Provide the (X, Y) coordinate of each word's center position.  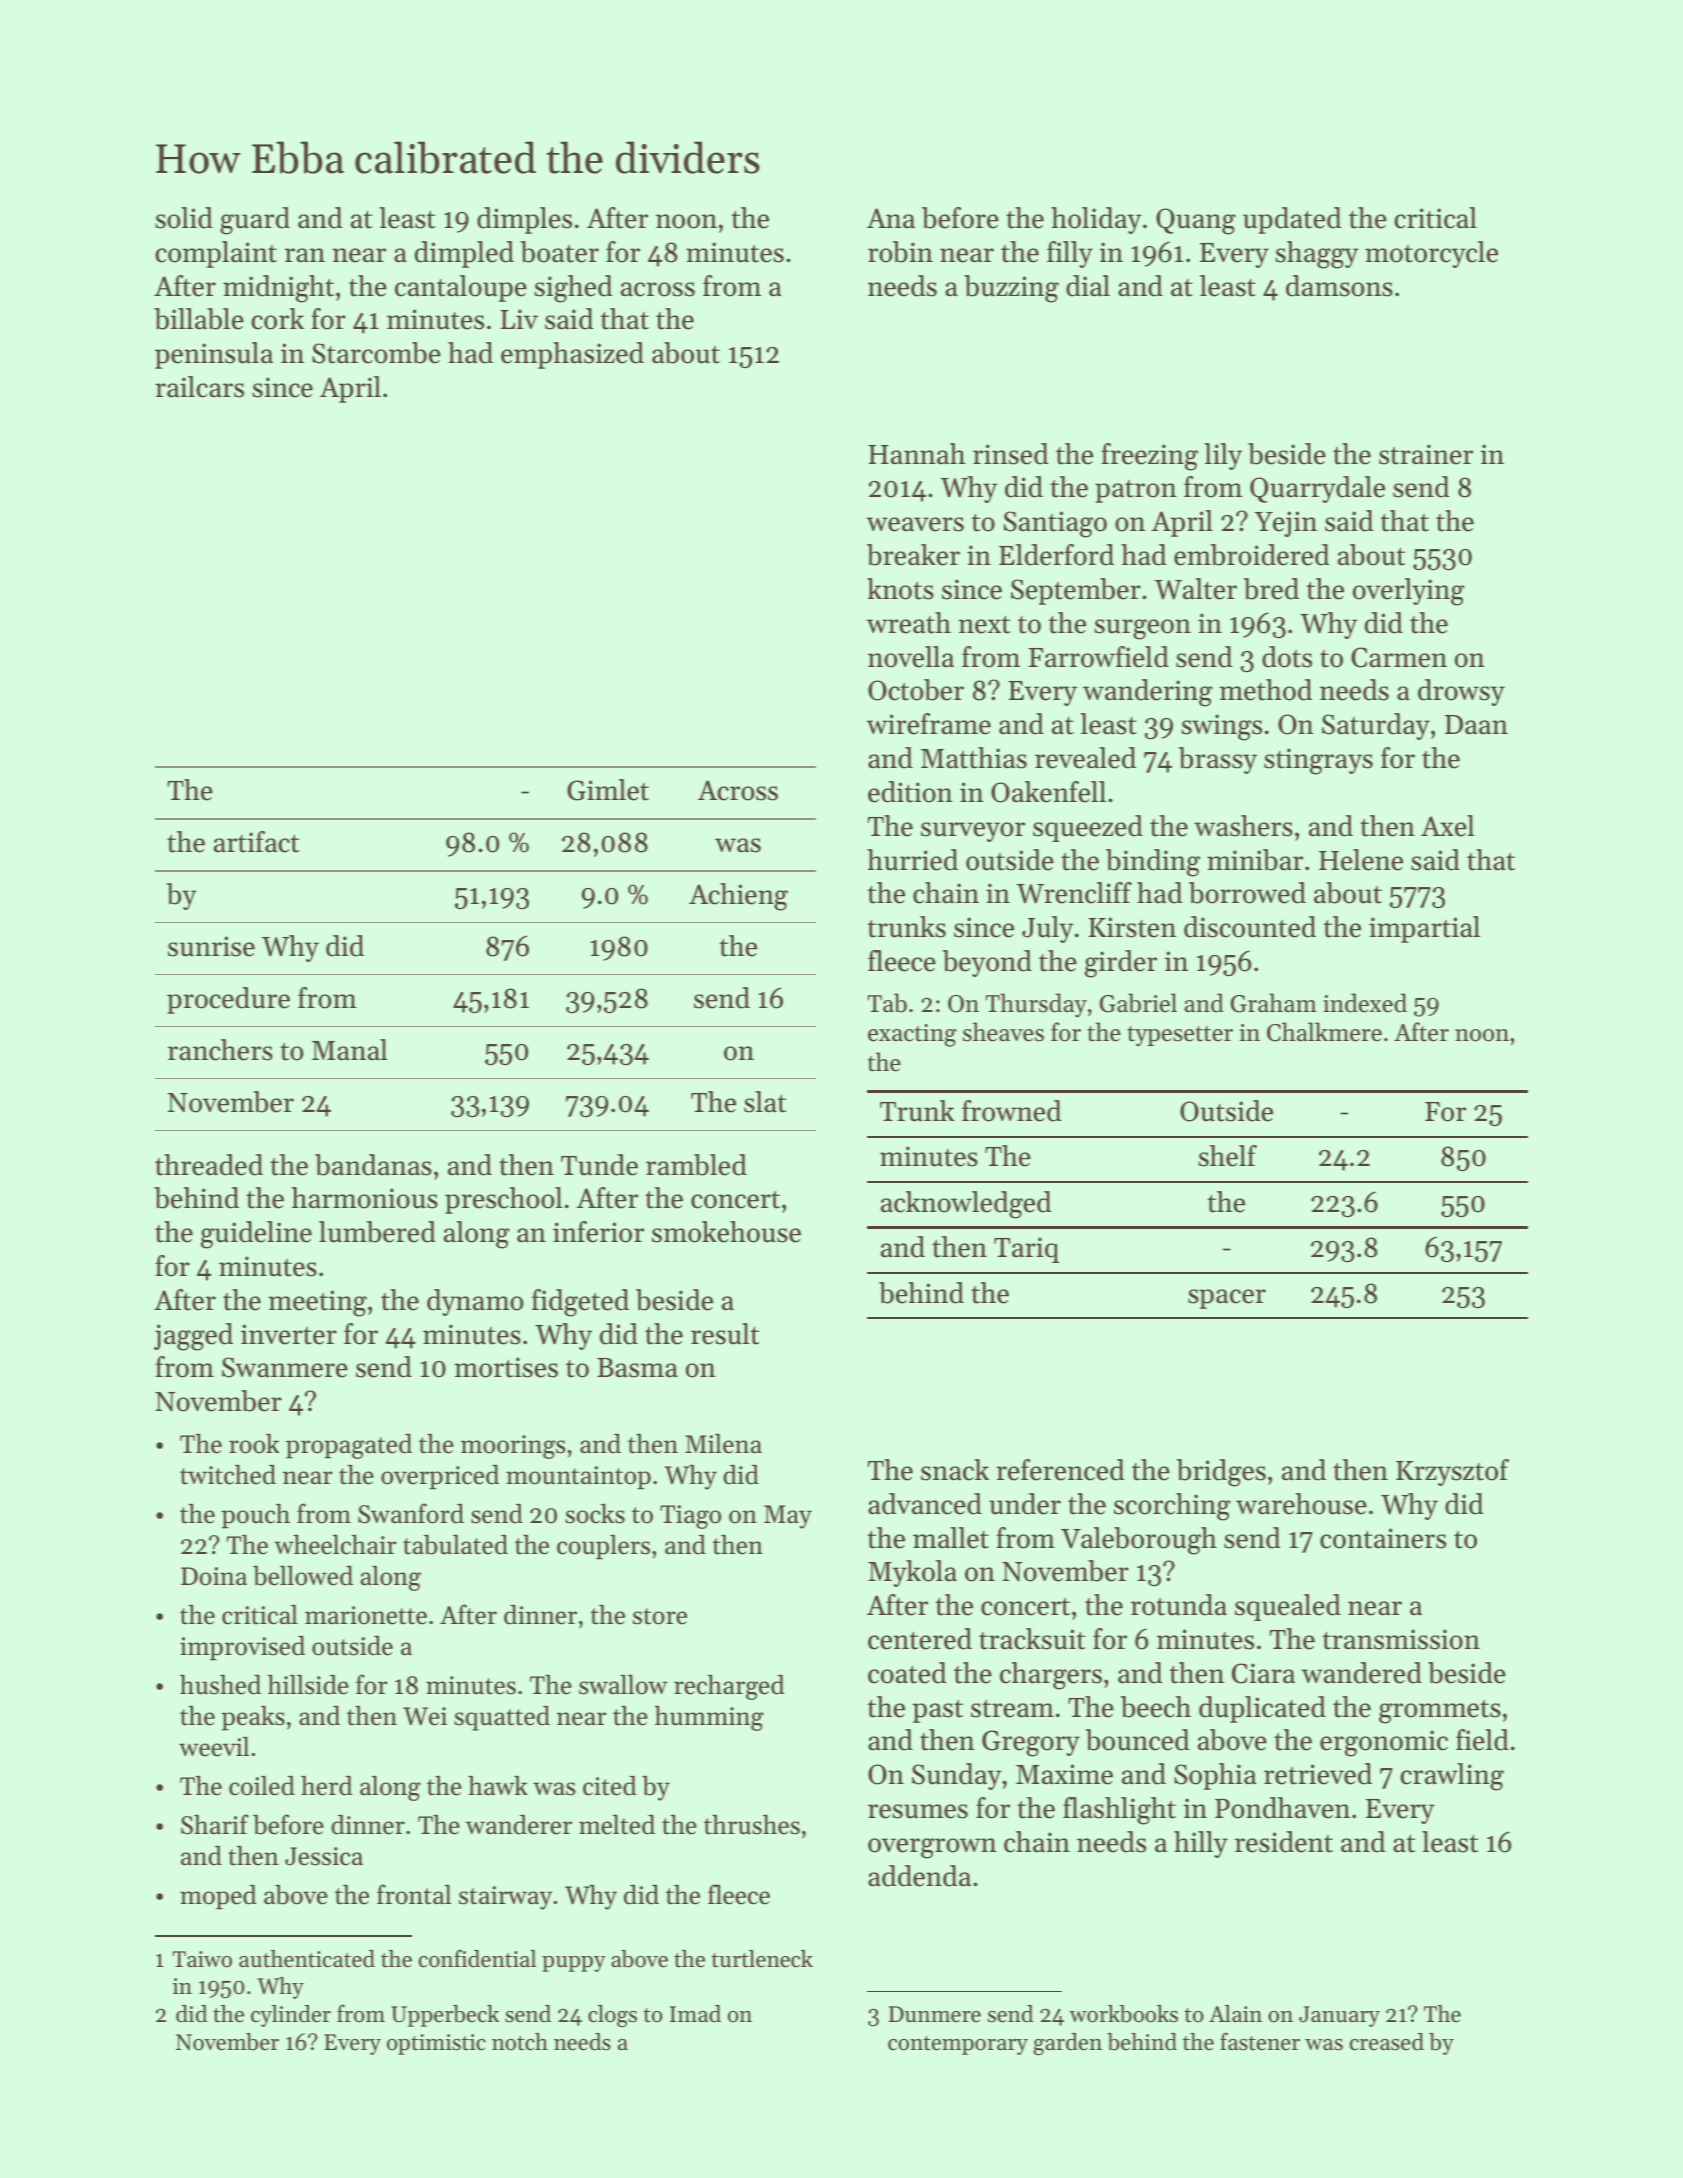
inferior (598, 1232)
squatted (502, 1718)
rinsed (1010, 454)
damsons (1339, 286)
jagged (193, 1337)
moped (218, 1897)
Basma (637, 1368)
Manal (349, 1050)
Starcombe (376, 353)
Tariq (1026, 1250)
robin (900, 252)
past (938, 1711)
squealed (1288, 1607)
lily (1223, 456)
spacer (1227, 1299)
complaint (216, 254)
